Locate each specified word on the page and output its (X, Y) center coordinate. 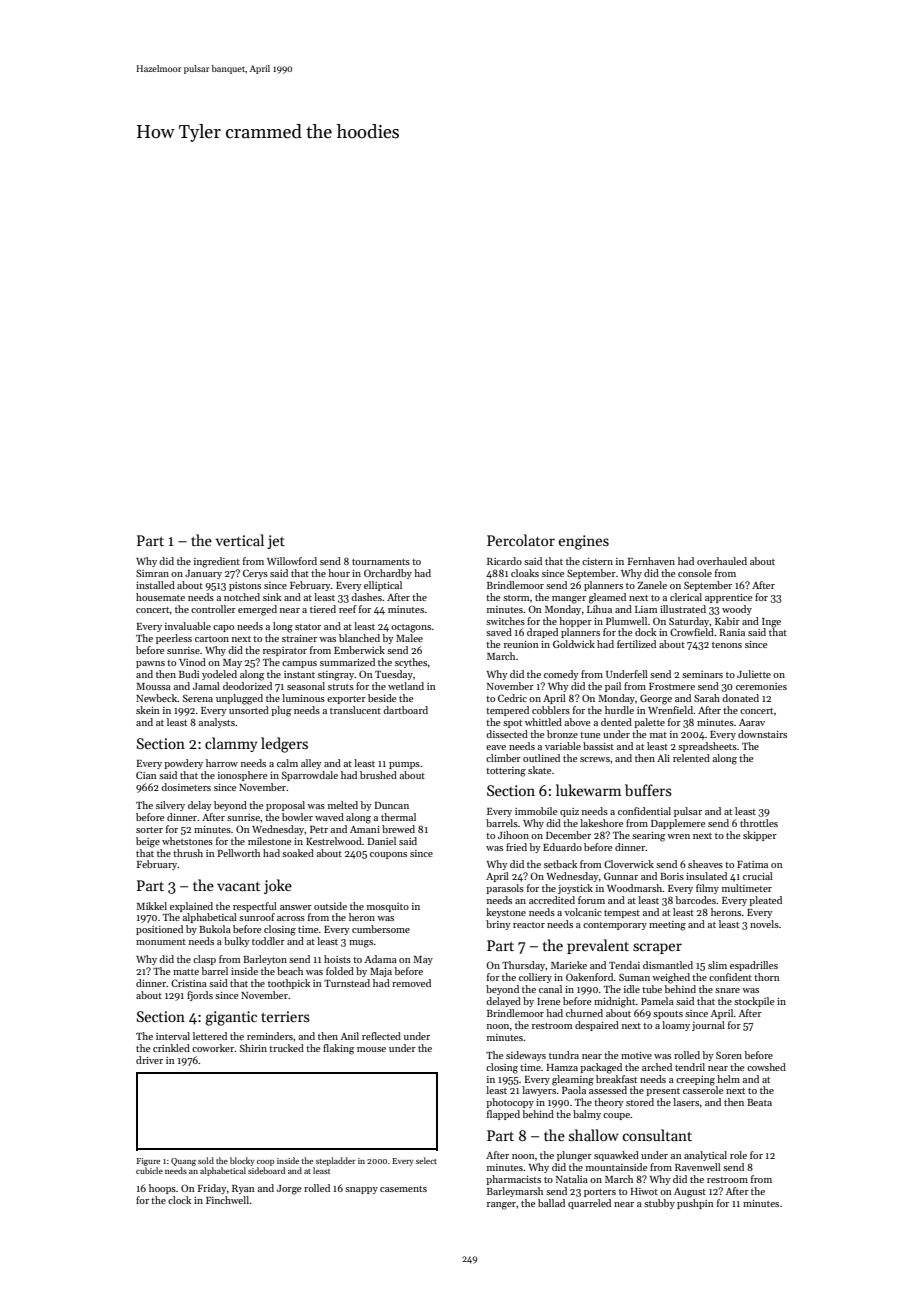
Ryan (243, 1189)
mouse (371, 1049)
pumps (404, 765)
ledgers (284, 745)
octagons (411, 628)
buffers (648, 790)
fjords (200, 996)
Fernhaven (651, 561)
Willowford (292, 561)
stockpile (754, 1002)
